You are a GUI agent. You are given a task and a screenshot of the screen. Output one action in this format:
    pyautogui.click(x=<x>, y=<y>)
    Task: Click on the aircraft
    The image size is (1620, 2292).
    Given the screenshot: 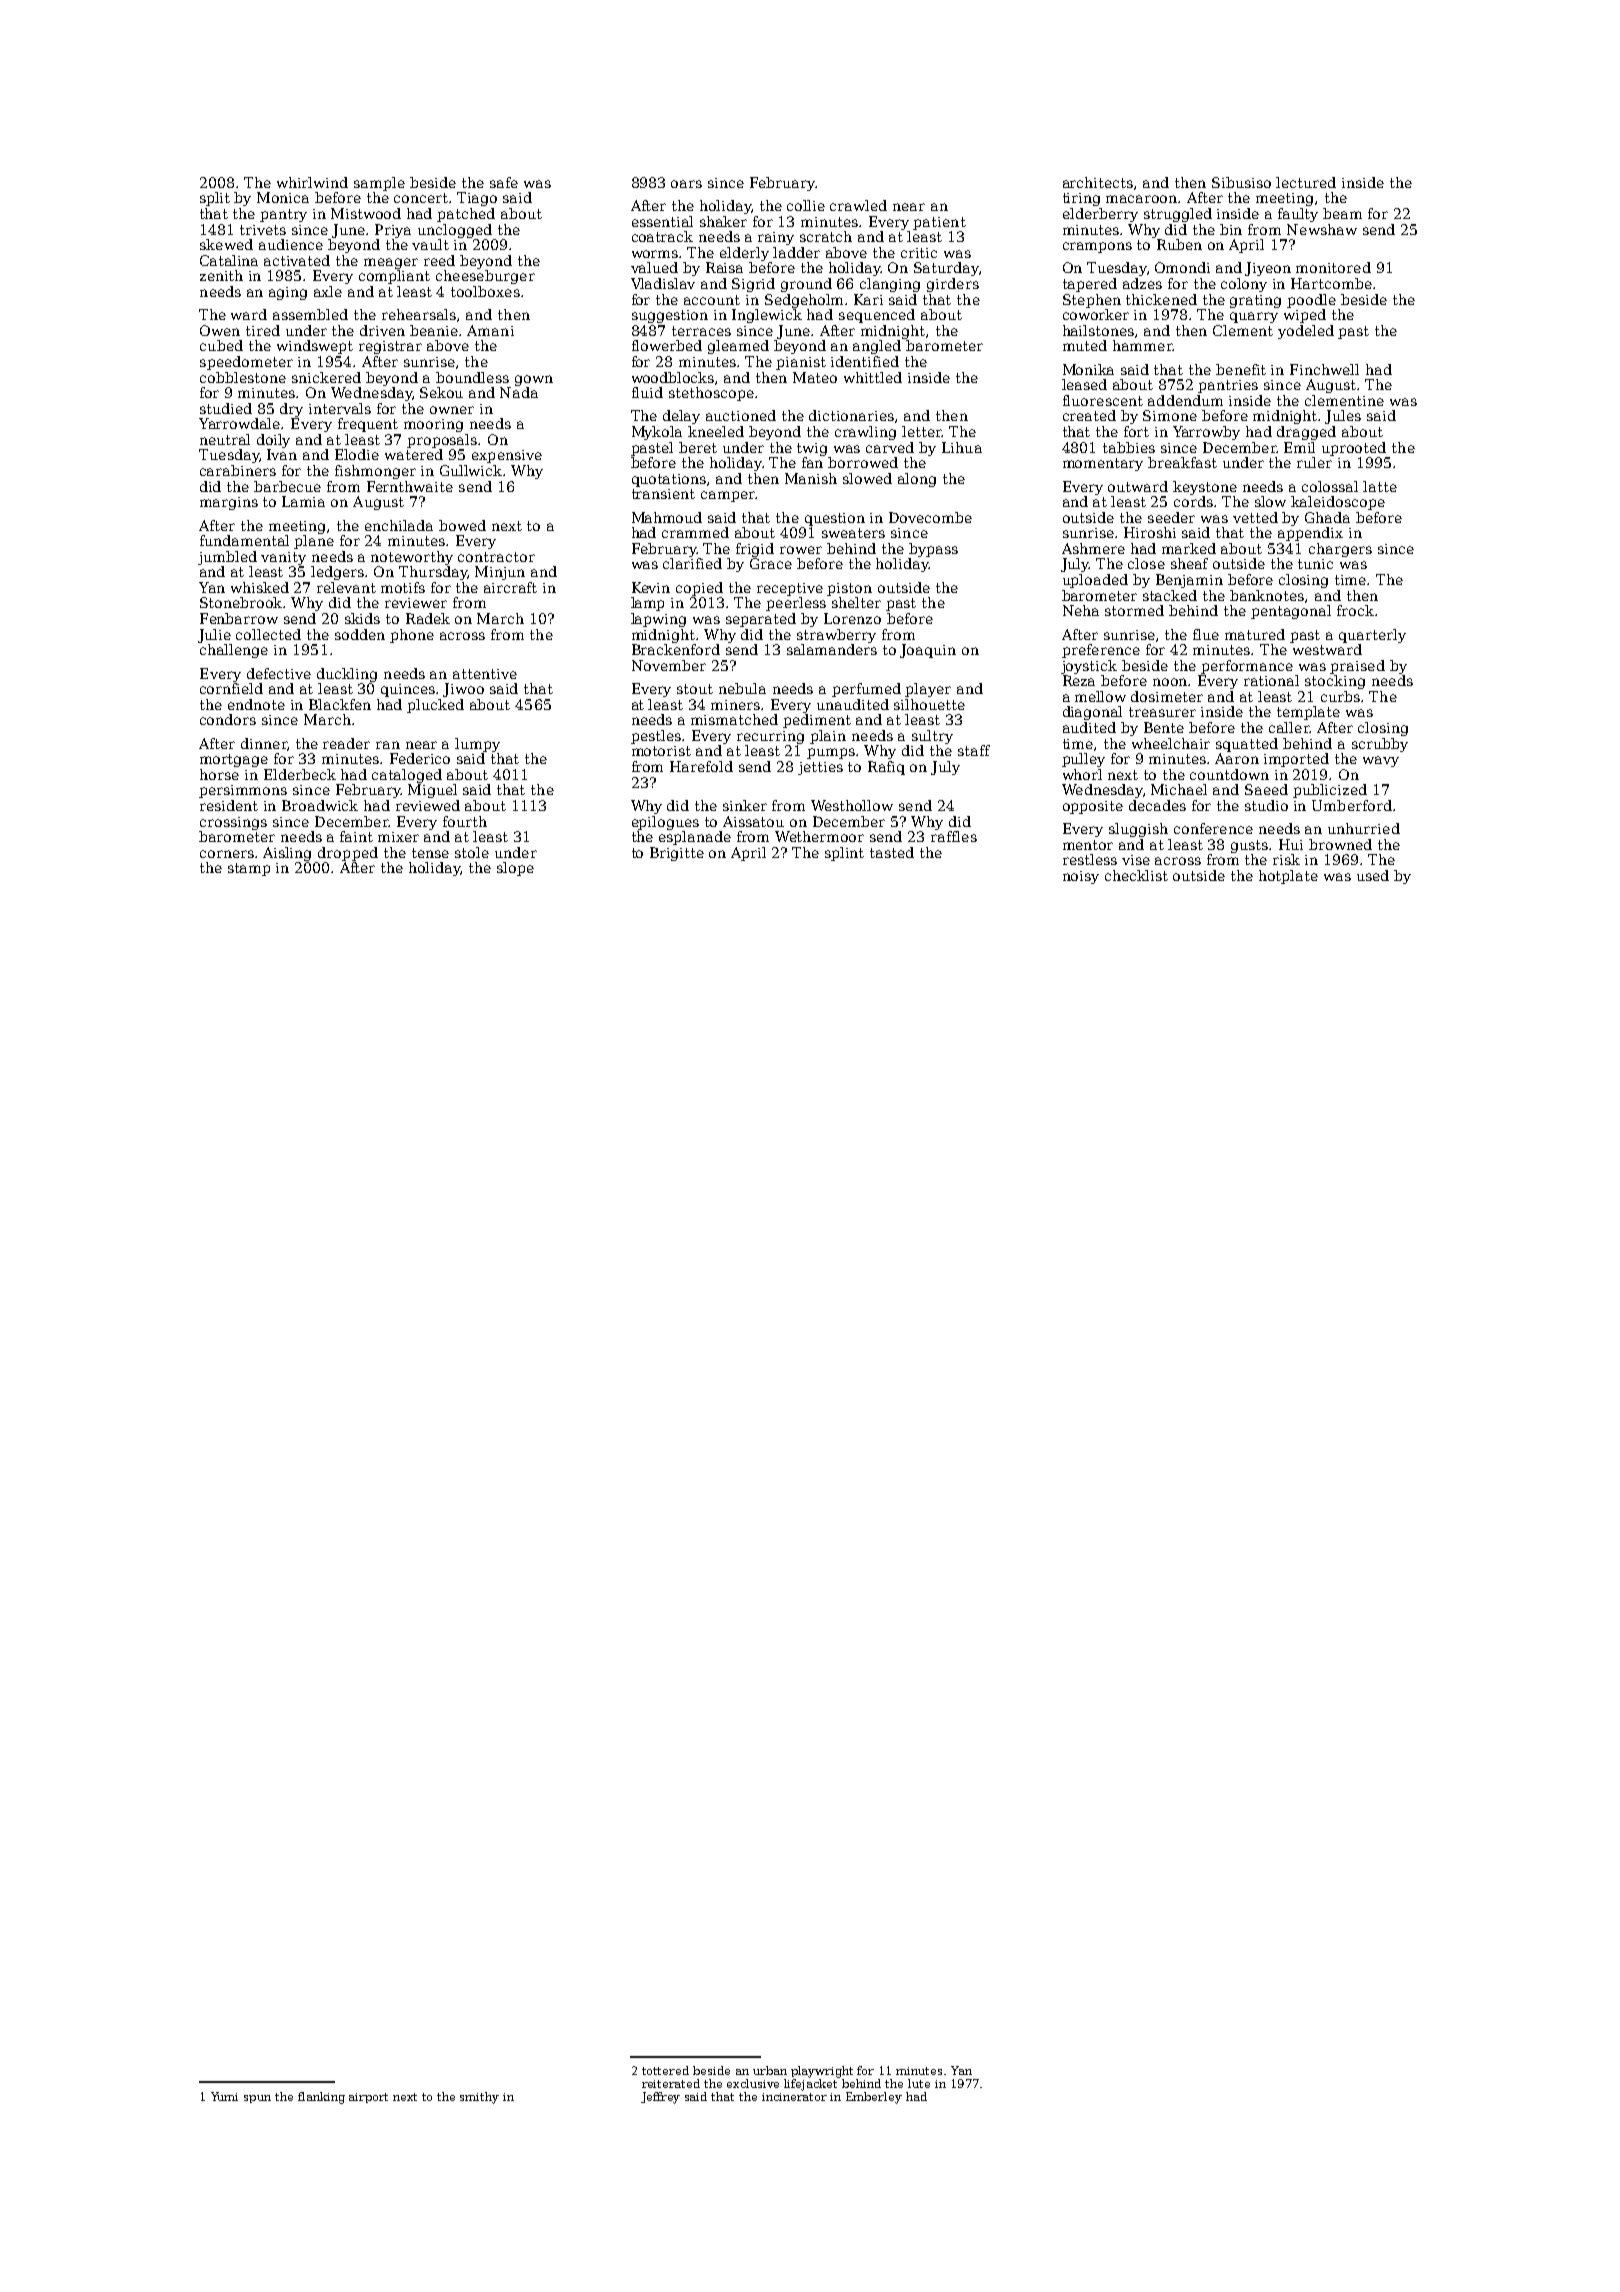 What is the action you would take?
    pyautogui.click(x=510, y=587)
